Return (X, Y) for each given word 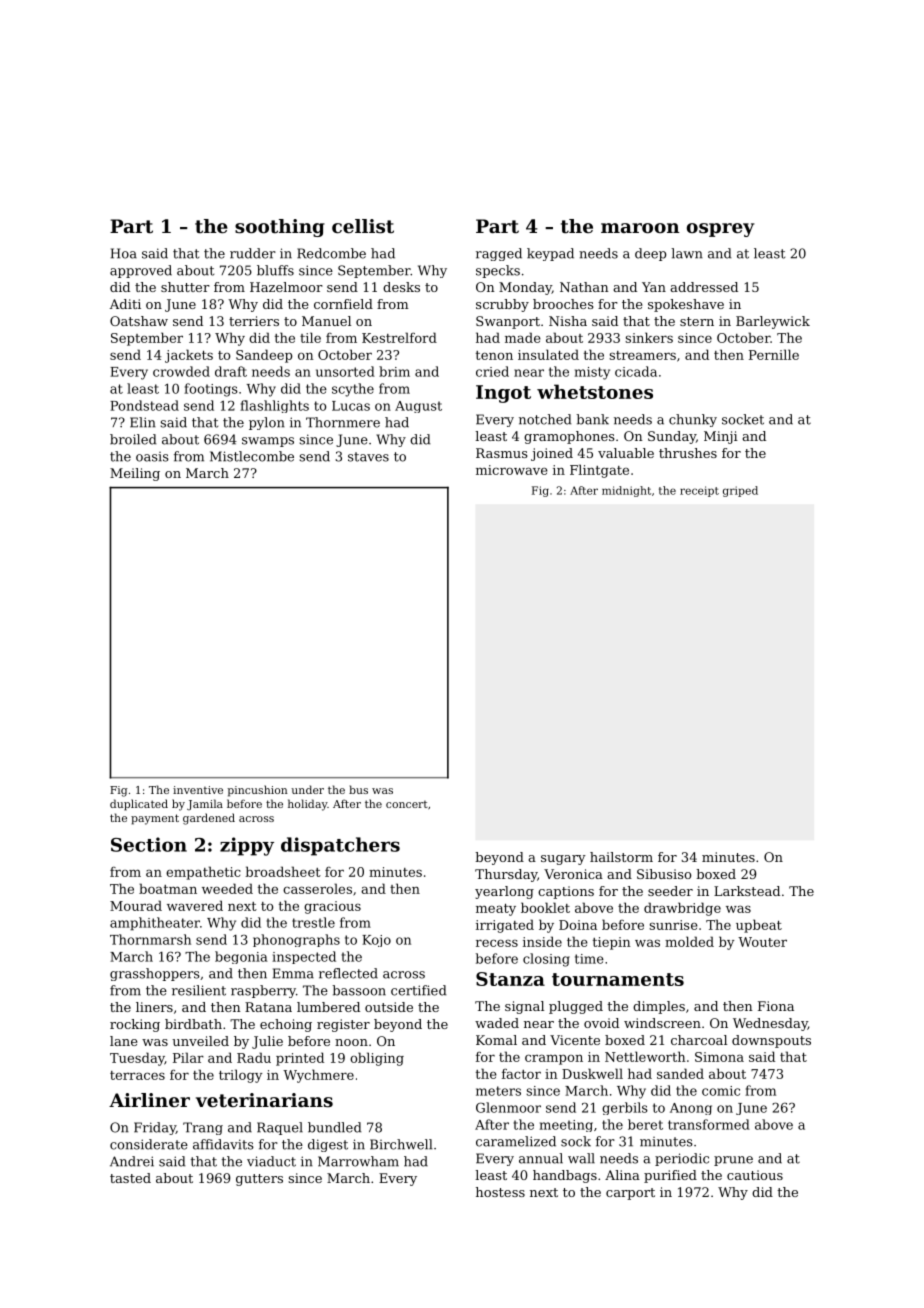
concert (407, 804)
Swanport (508, 322)
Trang (203, 1128)
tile (310, 337)
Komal (496, 1040)
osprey (721, 230)
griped (740, 491)
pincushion (257, 791)
